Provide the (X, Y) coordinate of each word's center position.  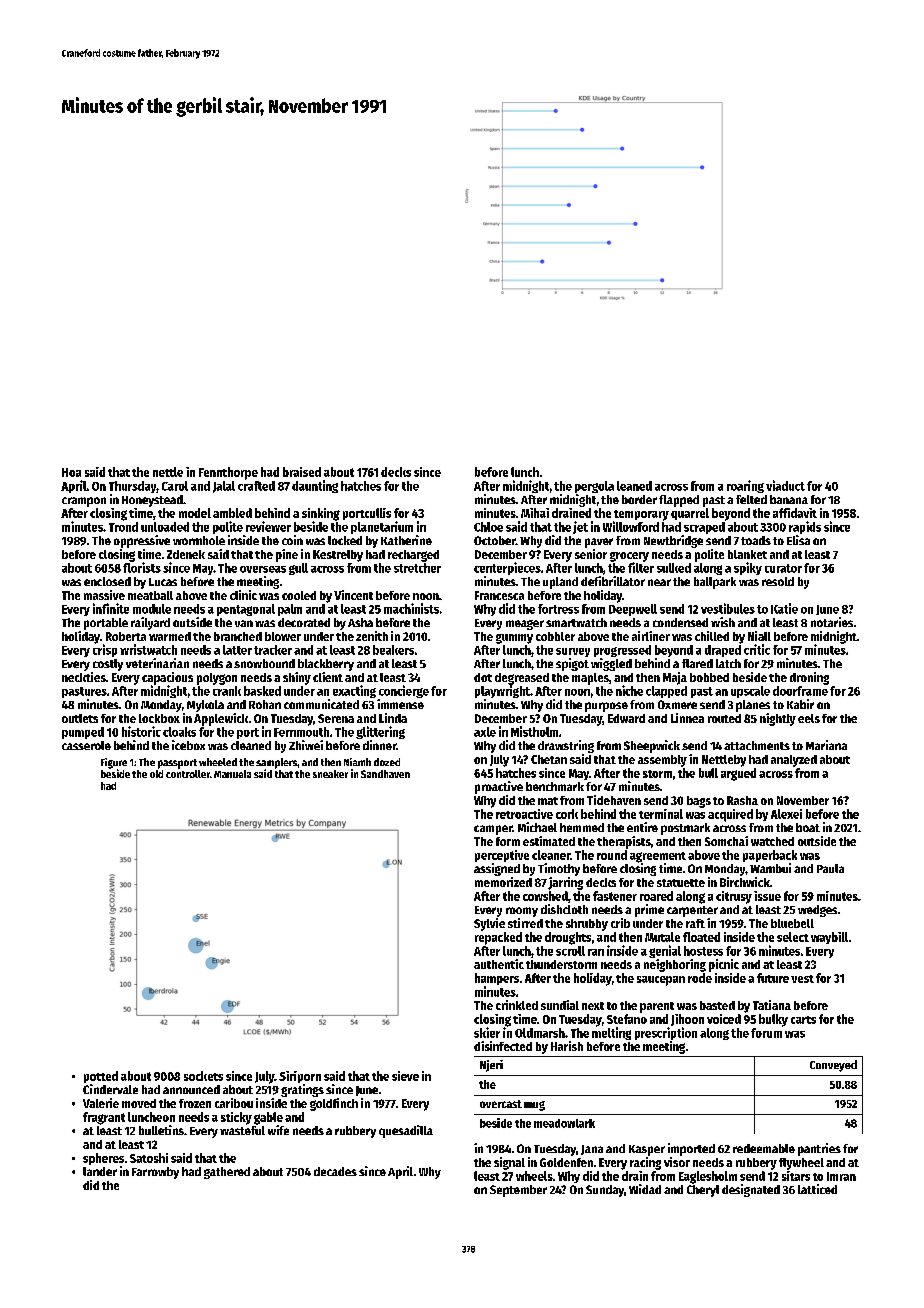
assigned (497, 869)
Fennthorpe (228, 473)
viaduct (785, 485)
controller (188, 774)
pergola (594, 487)
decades (335, 1171)
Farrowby (155, 1173)
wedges (817, 911)
